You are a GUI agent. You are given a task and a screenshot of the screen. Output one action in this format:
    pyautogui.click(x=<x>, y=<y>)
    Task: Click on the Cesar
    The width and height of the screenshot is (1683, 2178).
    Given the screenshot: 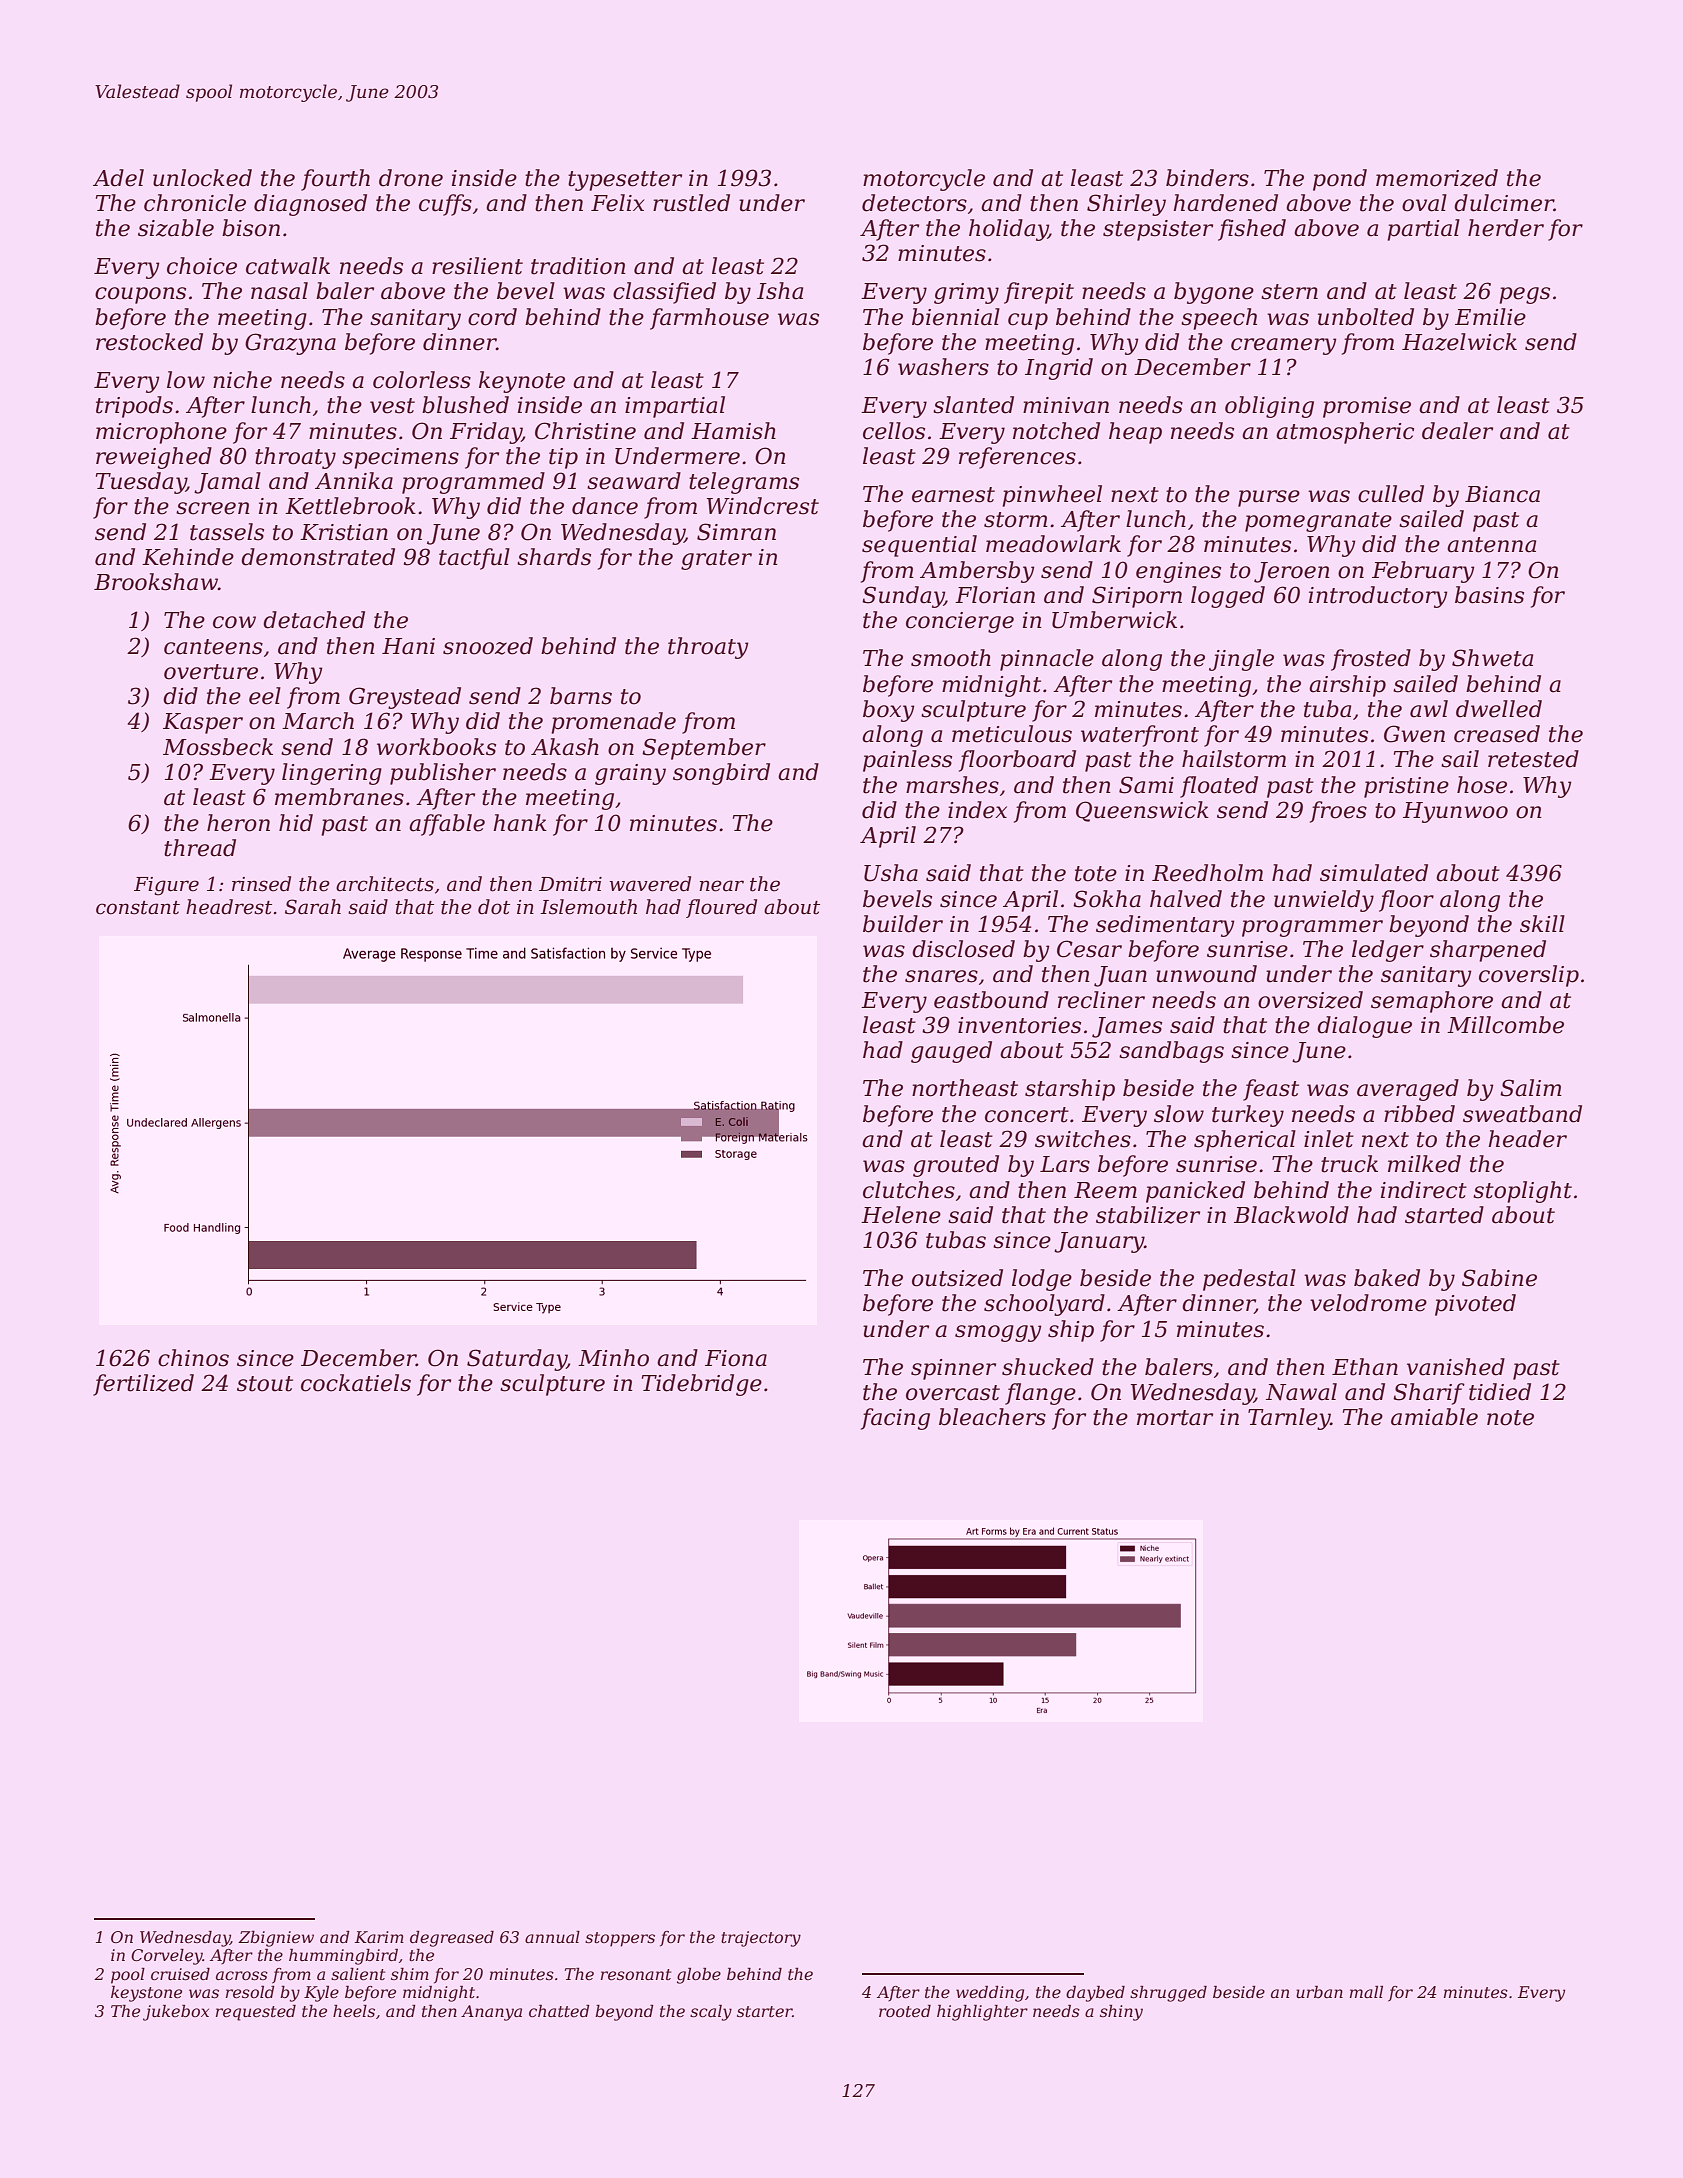 What is the action you would take?
    pyautogui.click(x=1089, y=949)
